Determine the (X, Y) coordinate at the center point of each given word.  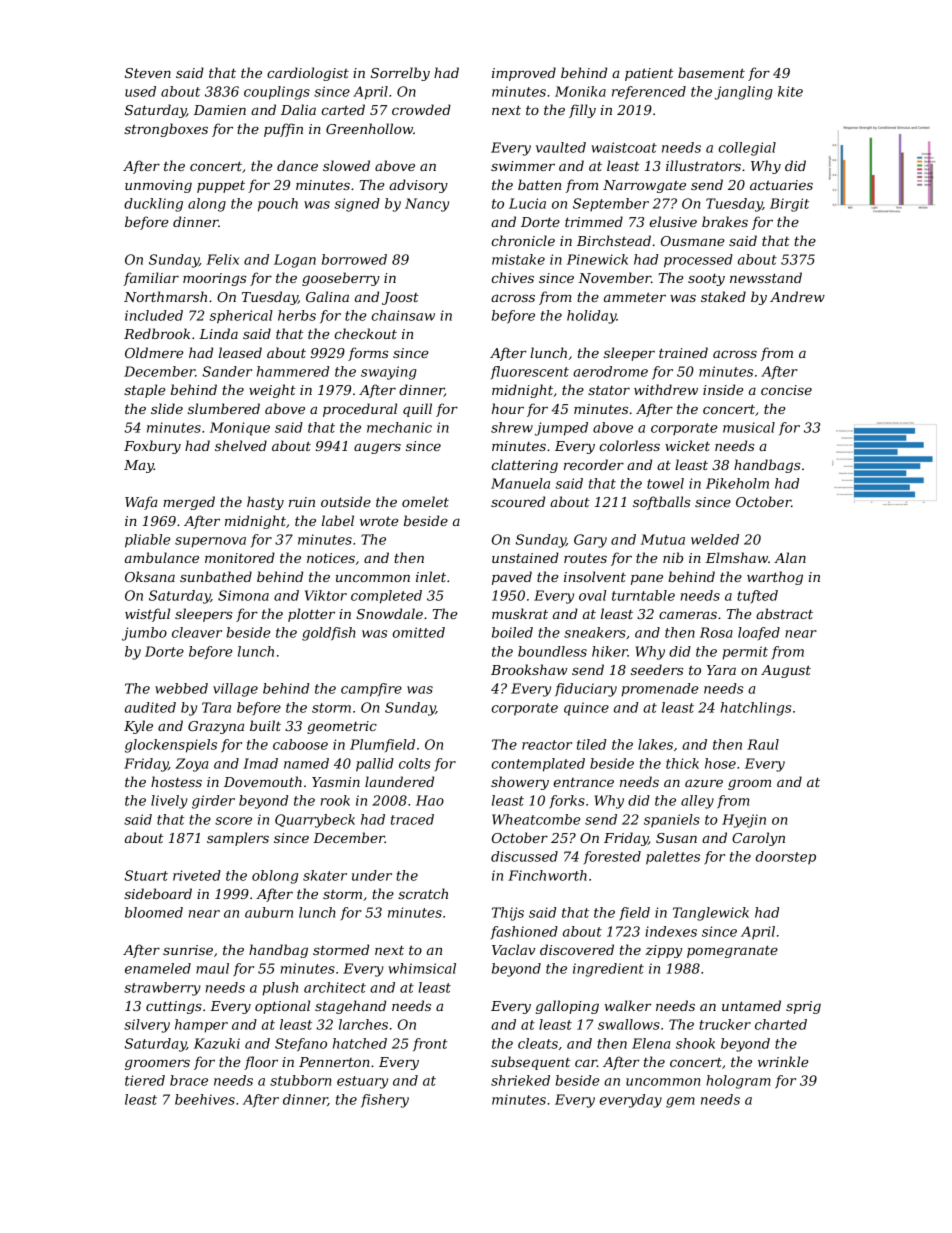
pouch (278, 205)
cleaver (197, 632)
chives (512, 277)
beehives (205, 1099)
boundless (552, 651)
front (430, 1044)
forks (567, 802)
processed (698, 261)
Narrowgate (644, 186)
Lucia (527, 203)
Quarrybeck (315, 821)
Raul (763, 744)
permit (745, 653)
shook (695, 1043)
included (154, 315)
